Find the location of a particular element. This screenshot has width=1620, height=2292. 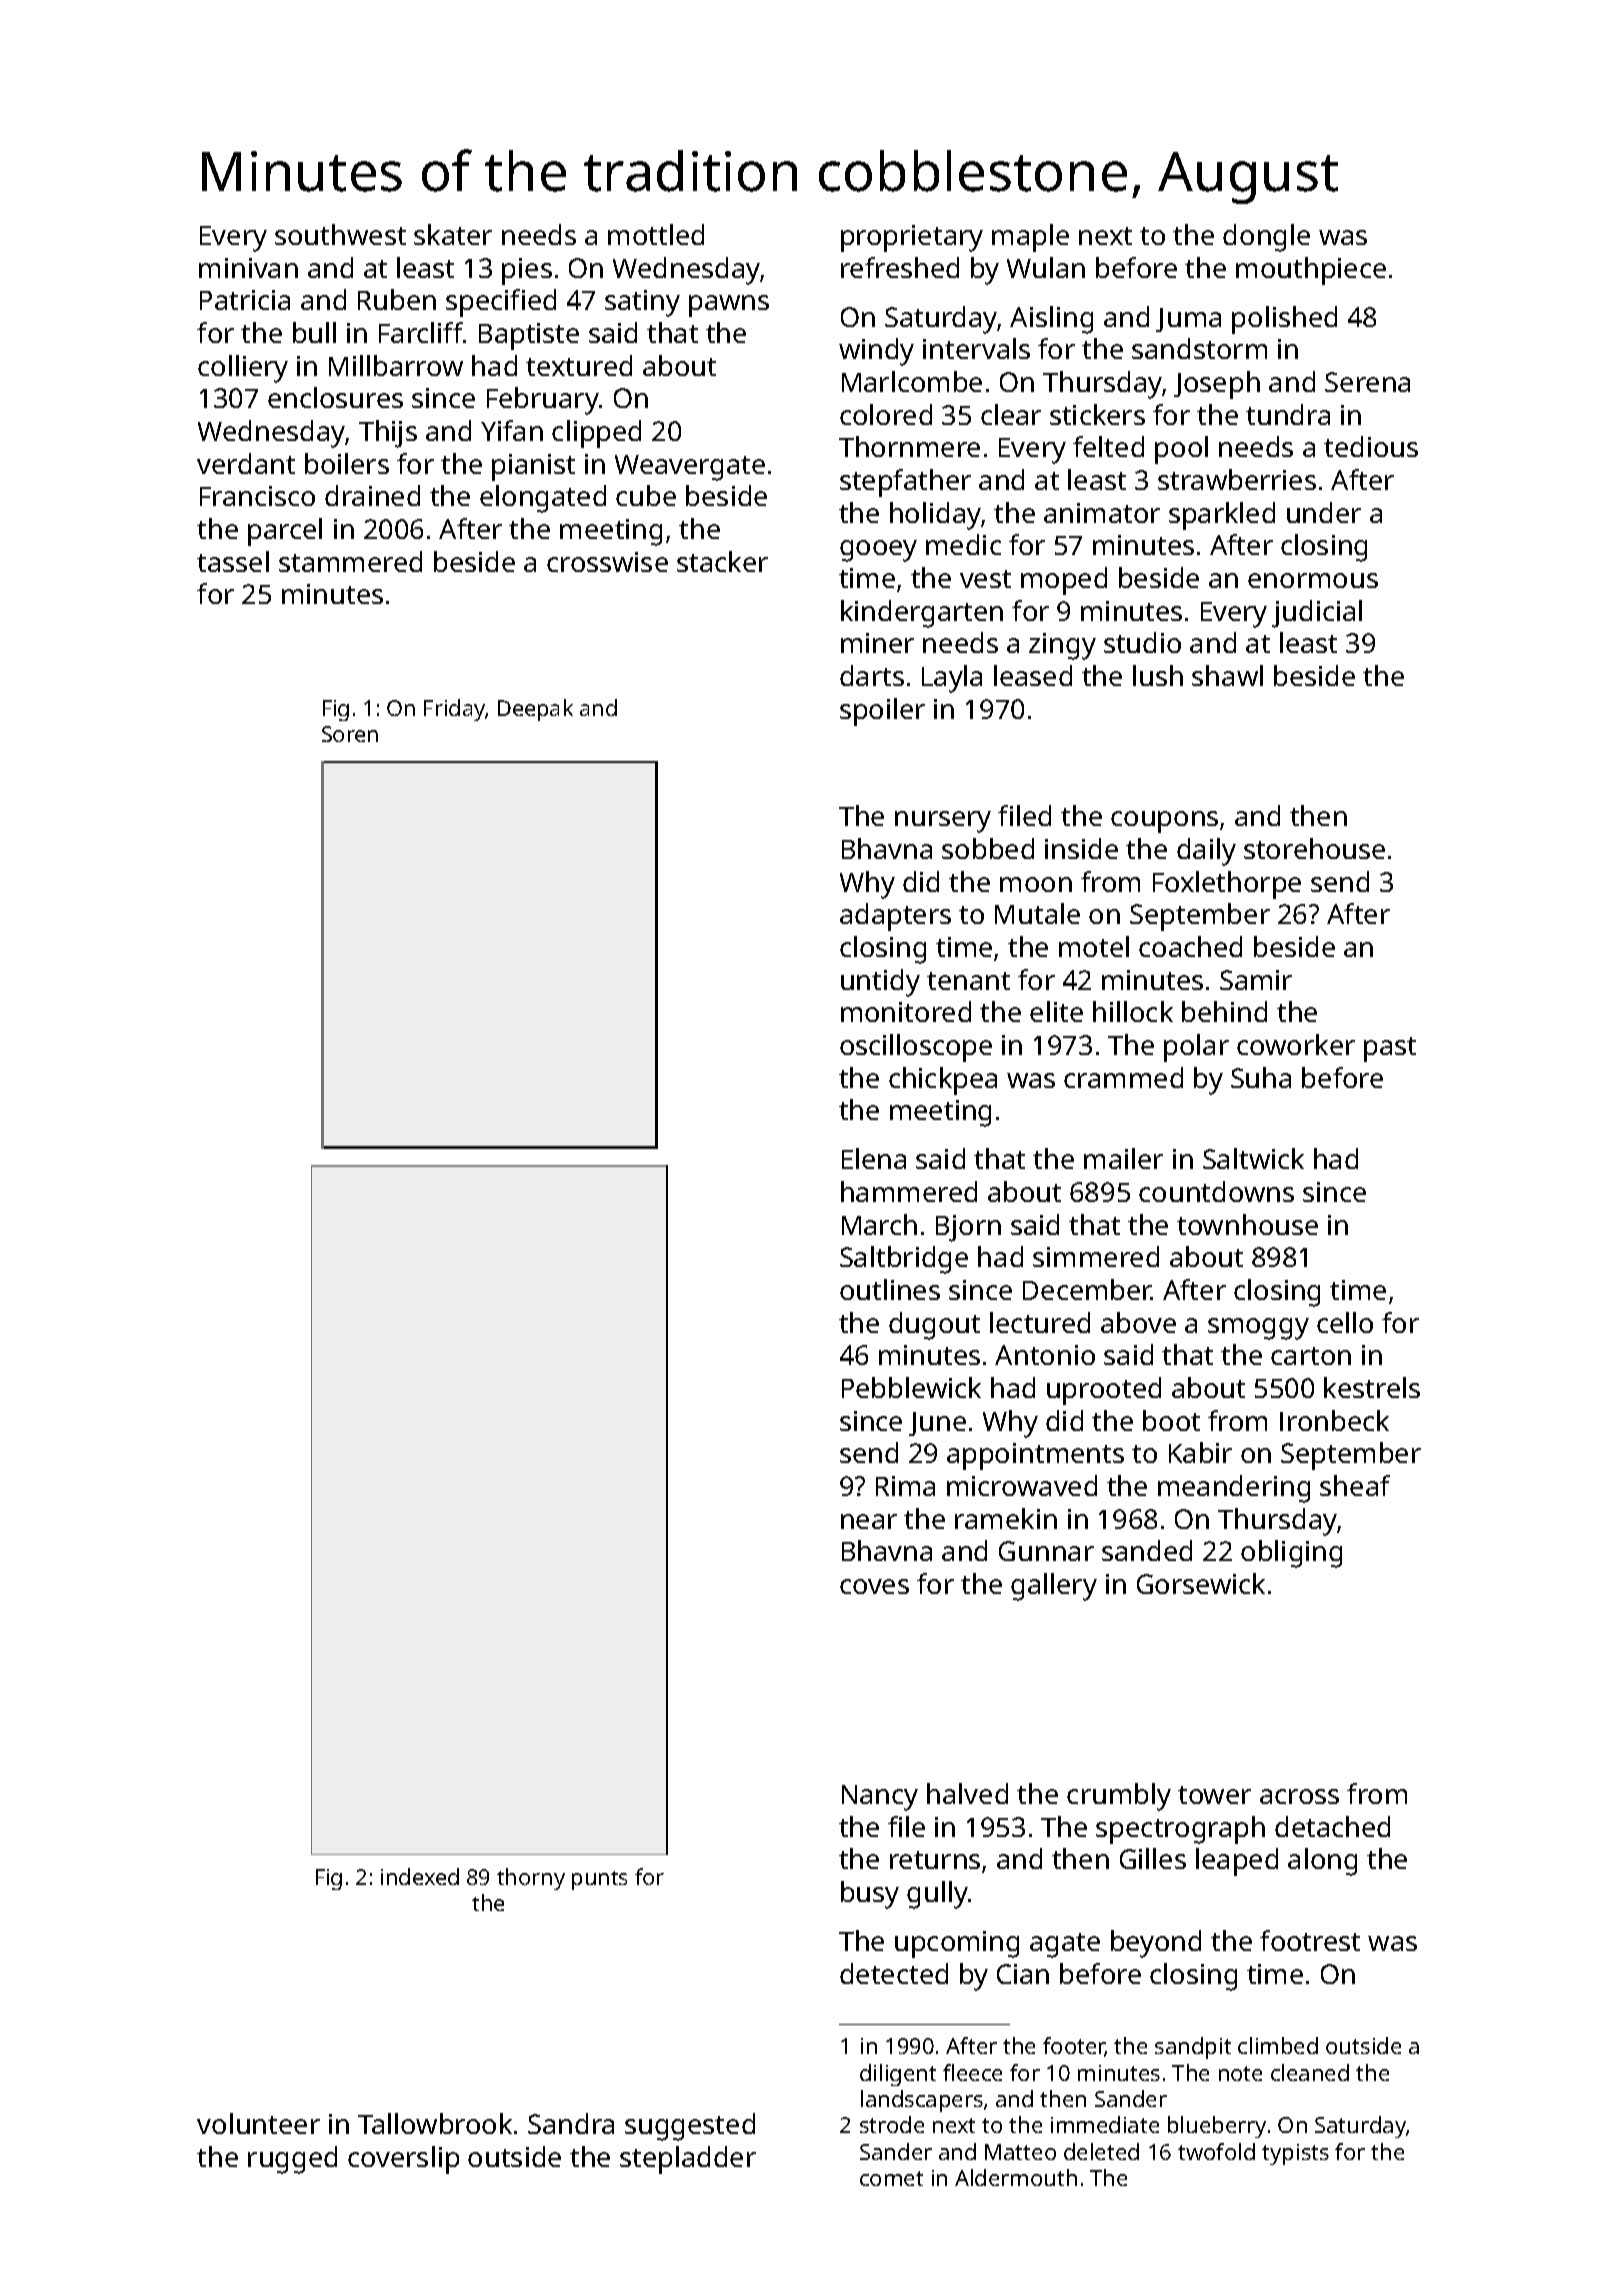

skater is located at coordinates (453, 234).
